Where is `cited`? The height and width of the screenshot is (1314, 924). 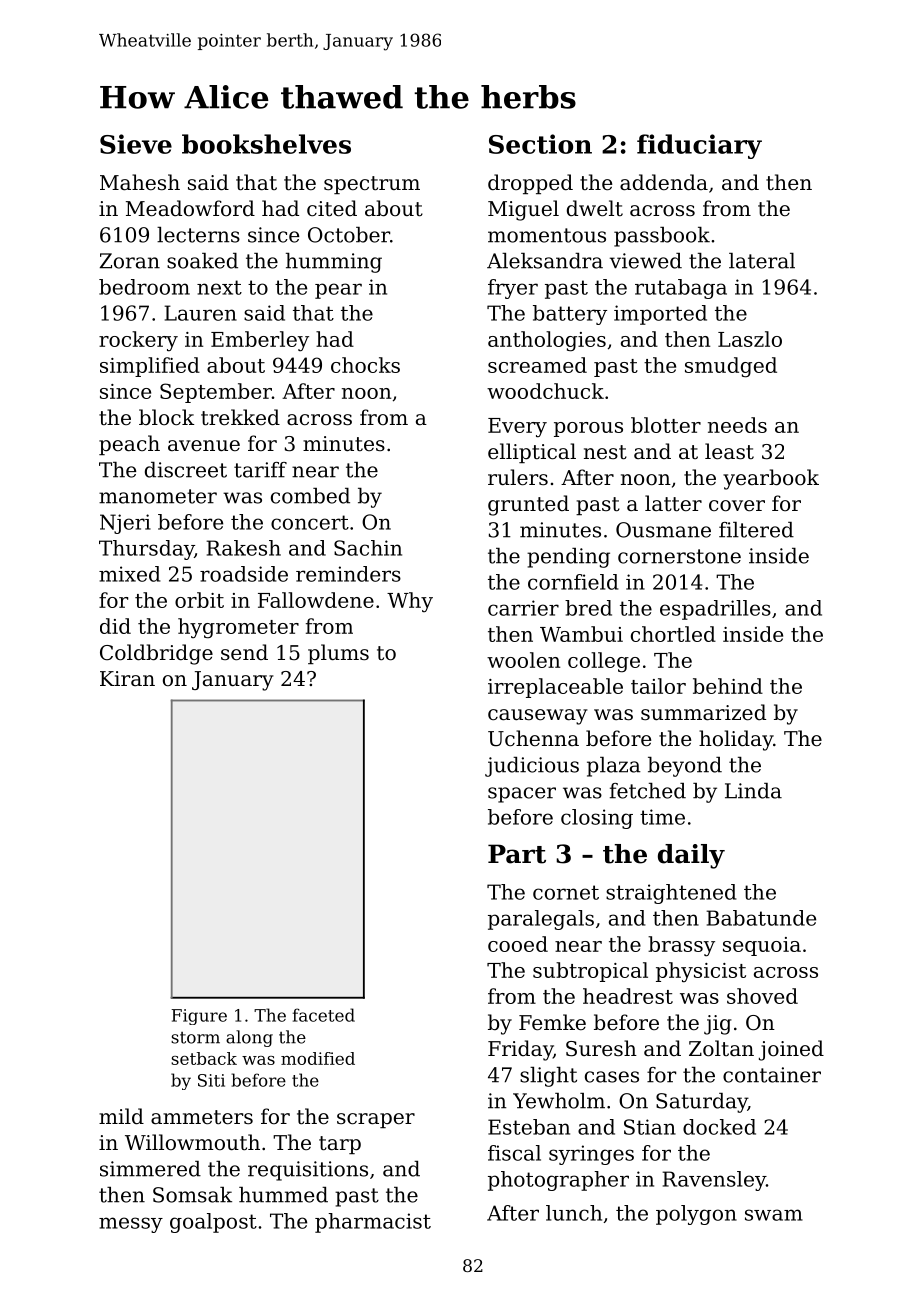
cited is located at coordinates (332, 208).
